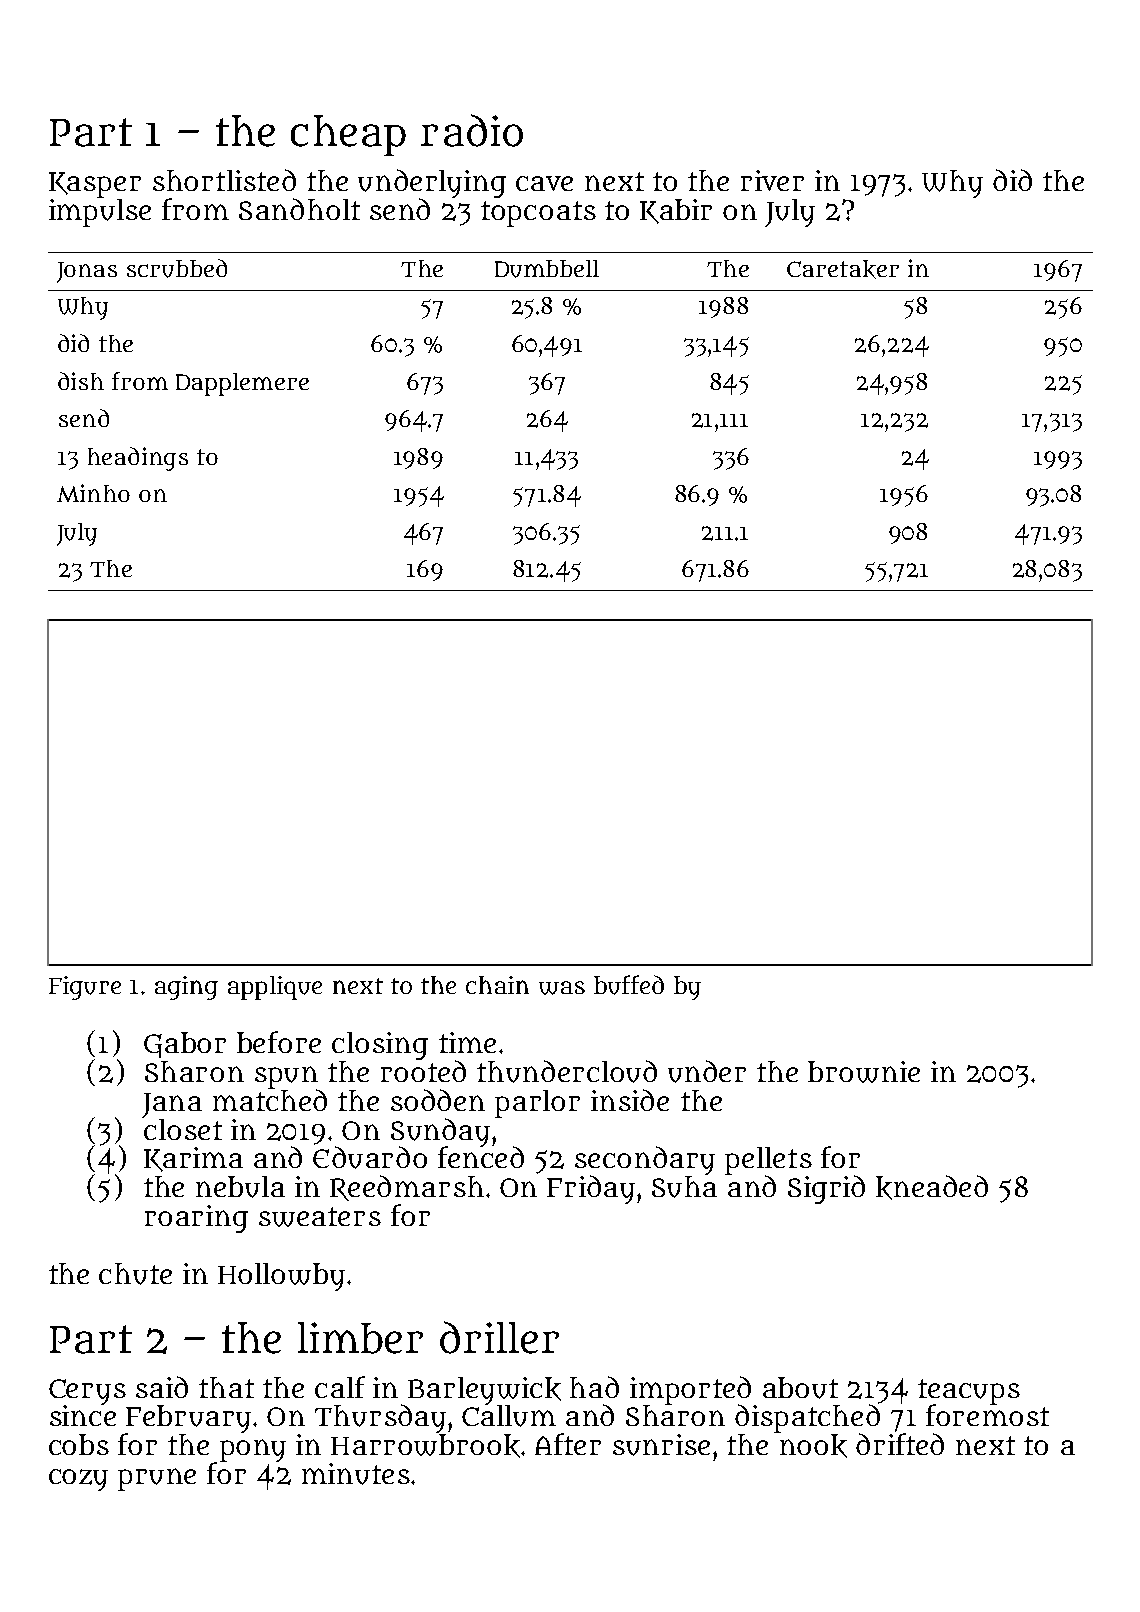  Describe the element at coordinates (275, 988) in the document. I see `applique` at that location.
